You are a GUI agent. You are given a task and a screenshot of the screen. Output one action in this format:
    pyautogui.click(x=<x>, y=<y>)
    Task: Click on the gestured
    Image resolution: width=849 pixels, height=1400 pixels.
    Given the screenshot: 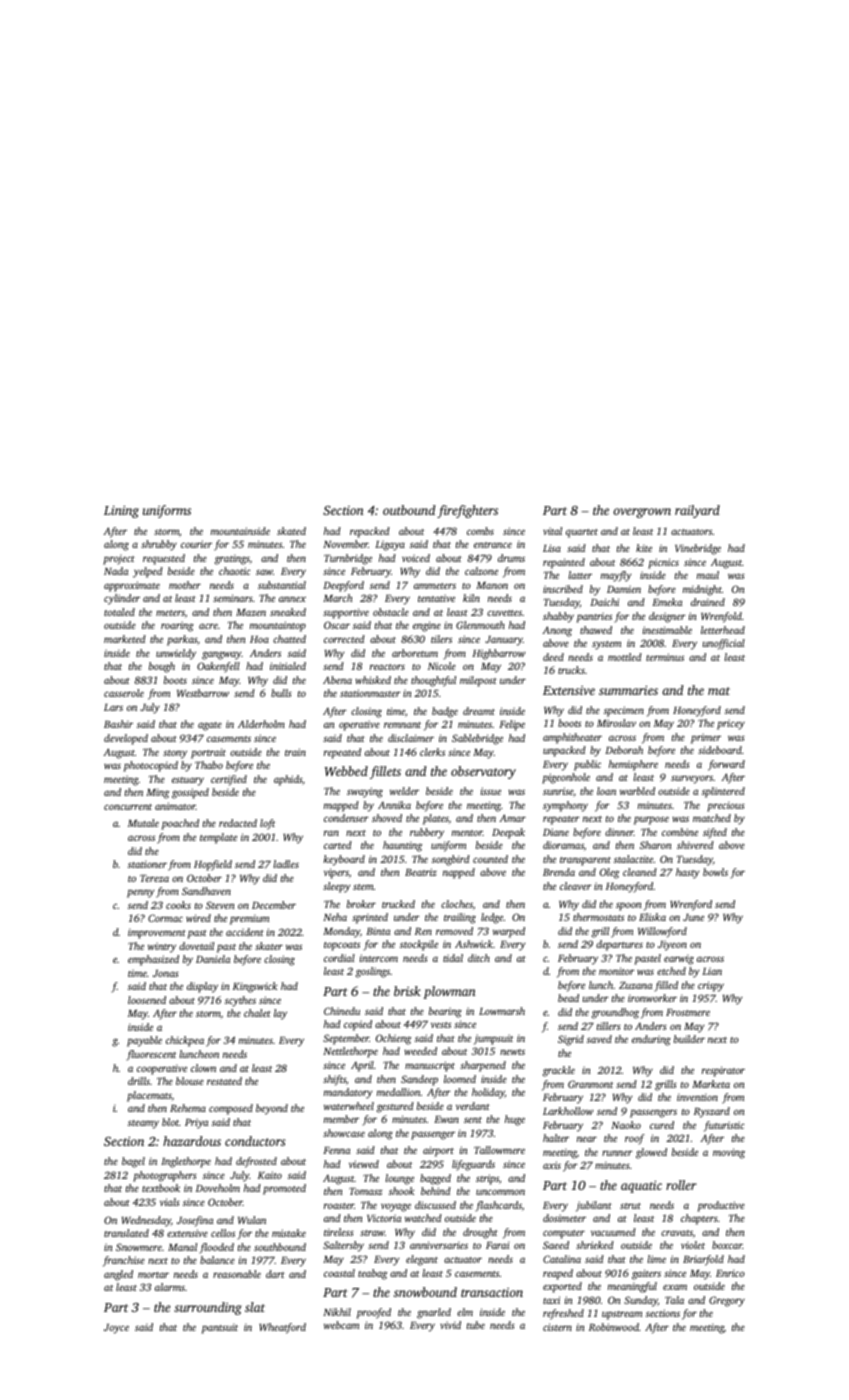 What is the action you would take?
    pyautogui.click(x=395, y=1107)
